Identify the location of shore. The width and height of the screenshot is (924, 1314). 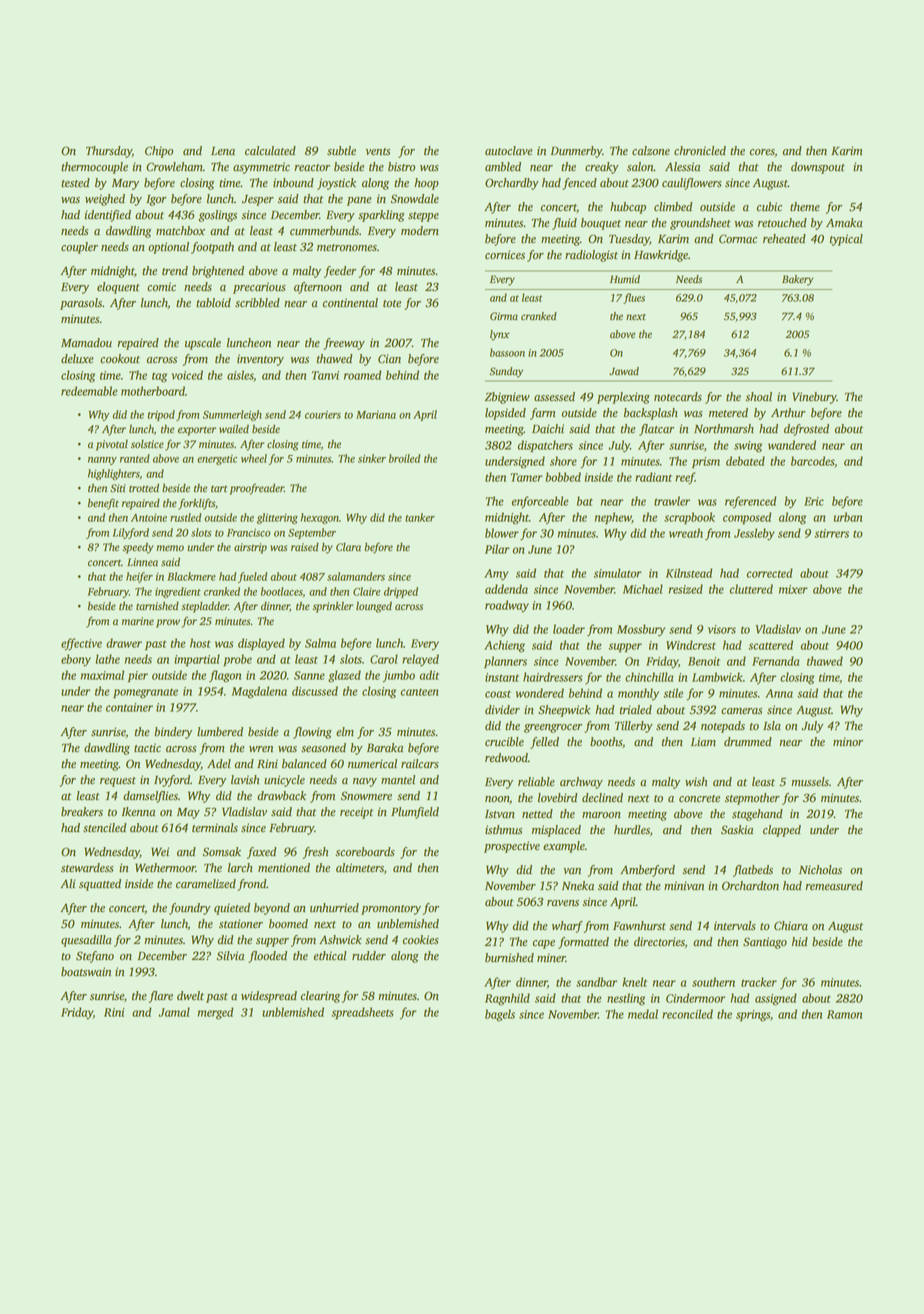
(563, 461).
